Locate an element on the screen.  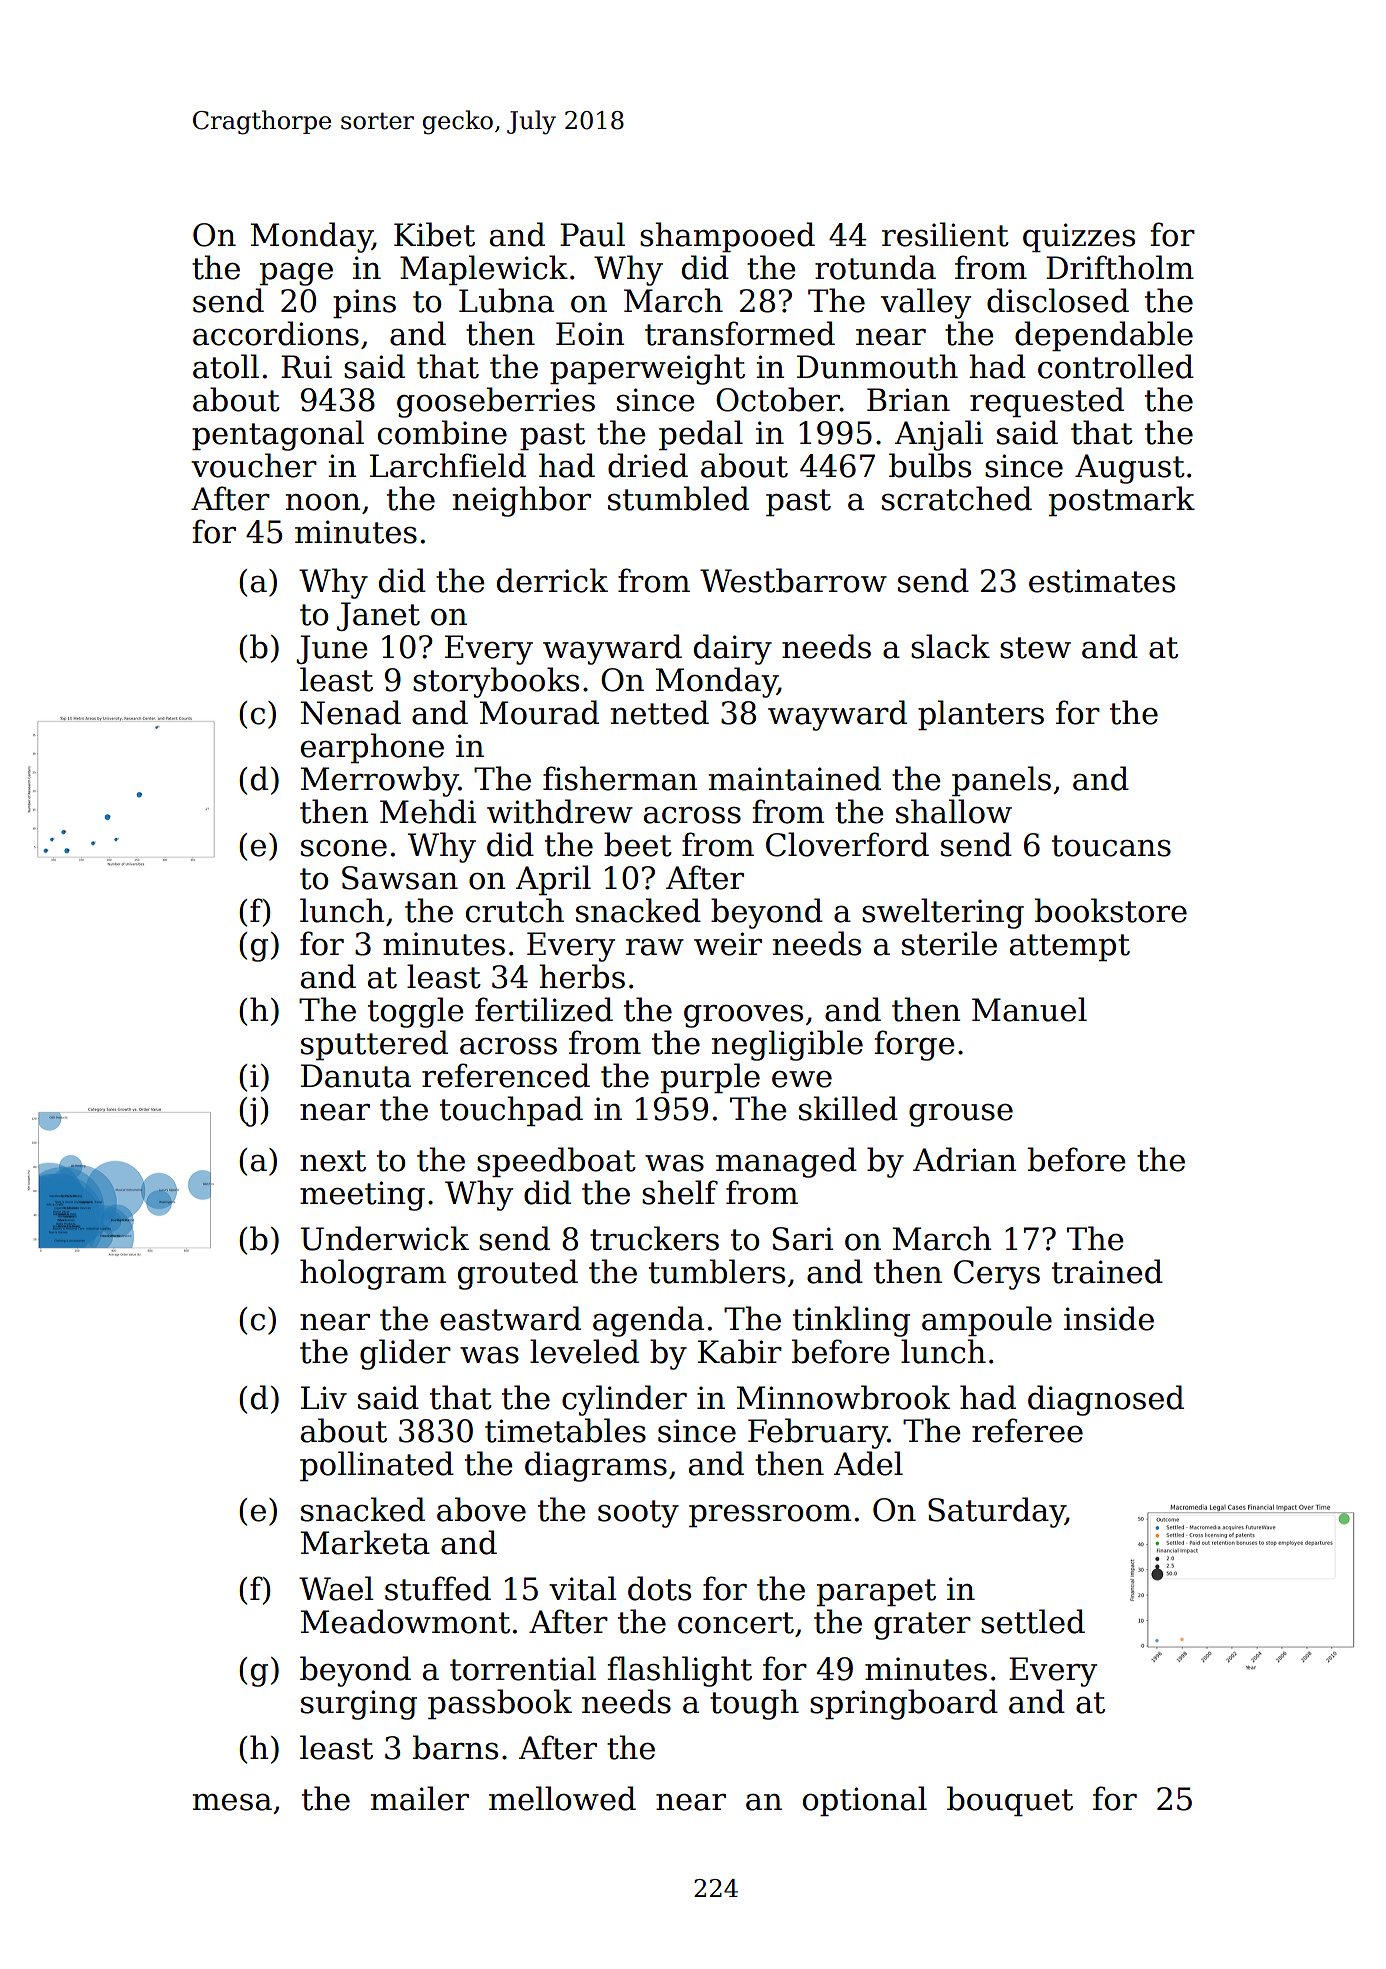
voucher is located at coordinates (254, 465).
